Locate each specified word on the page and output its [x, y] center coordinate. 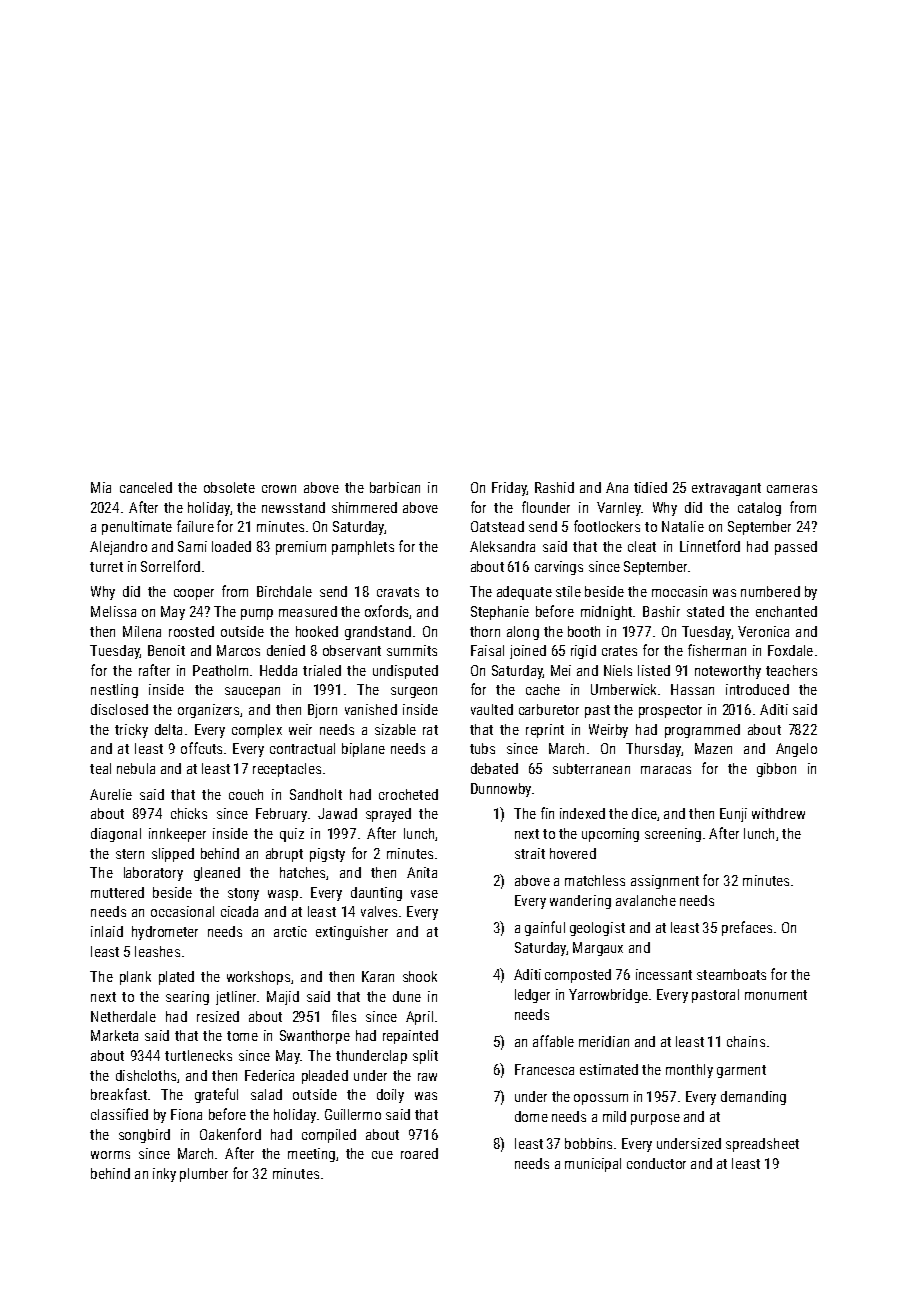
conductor [656, 1163]
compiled [329, 1136]
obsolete [229, 487]
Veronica [763, 631]
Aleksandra [502, 546]
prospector [670, 711]
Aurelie [111, 794]
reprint [545, 731]
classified [119, 1114]
